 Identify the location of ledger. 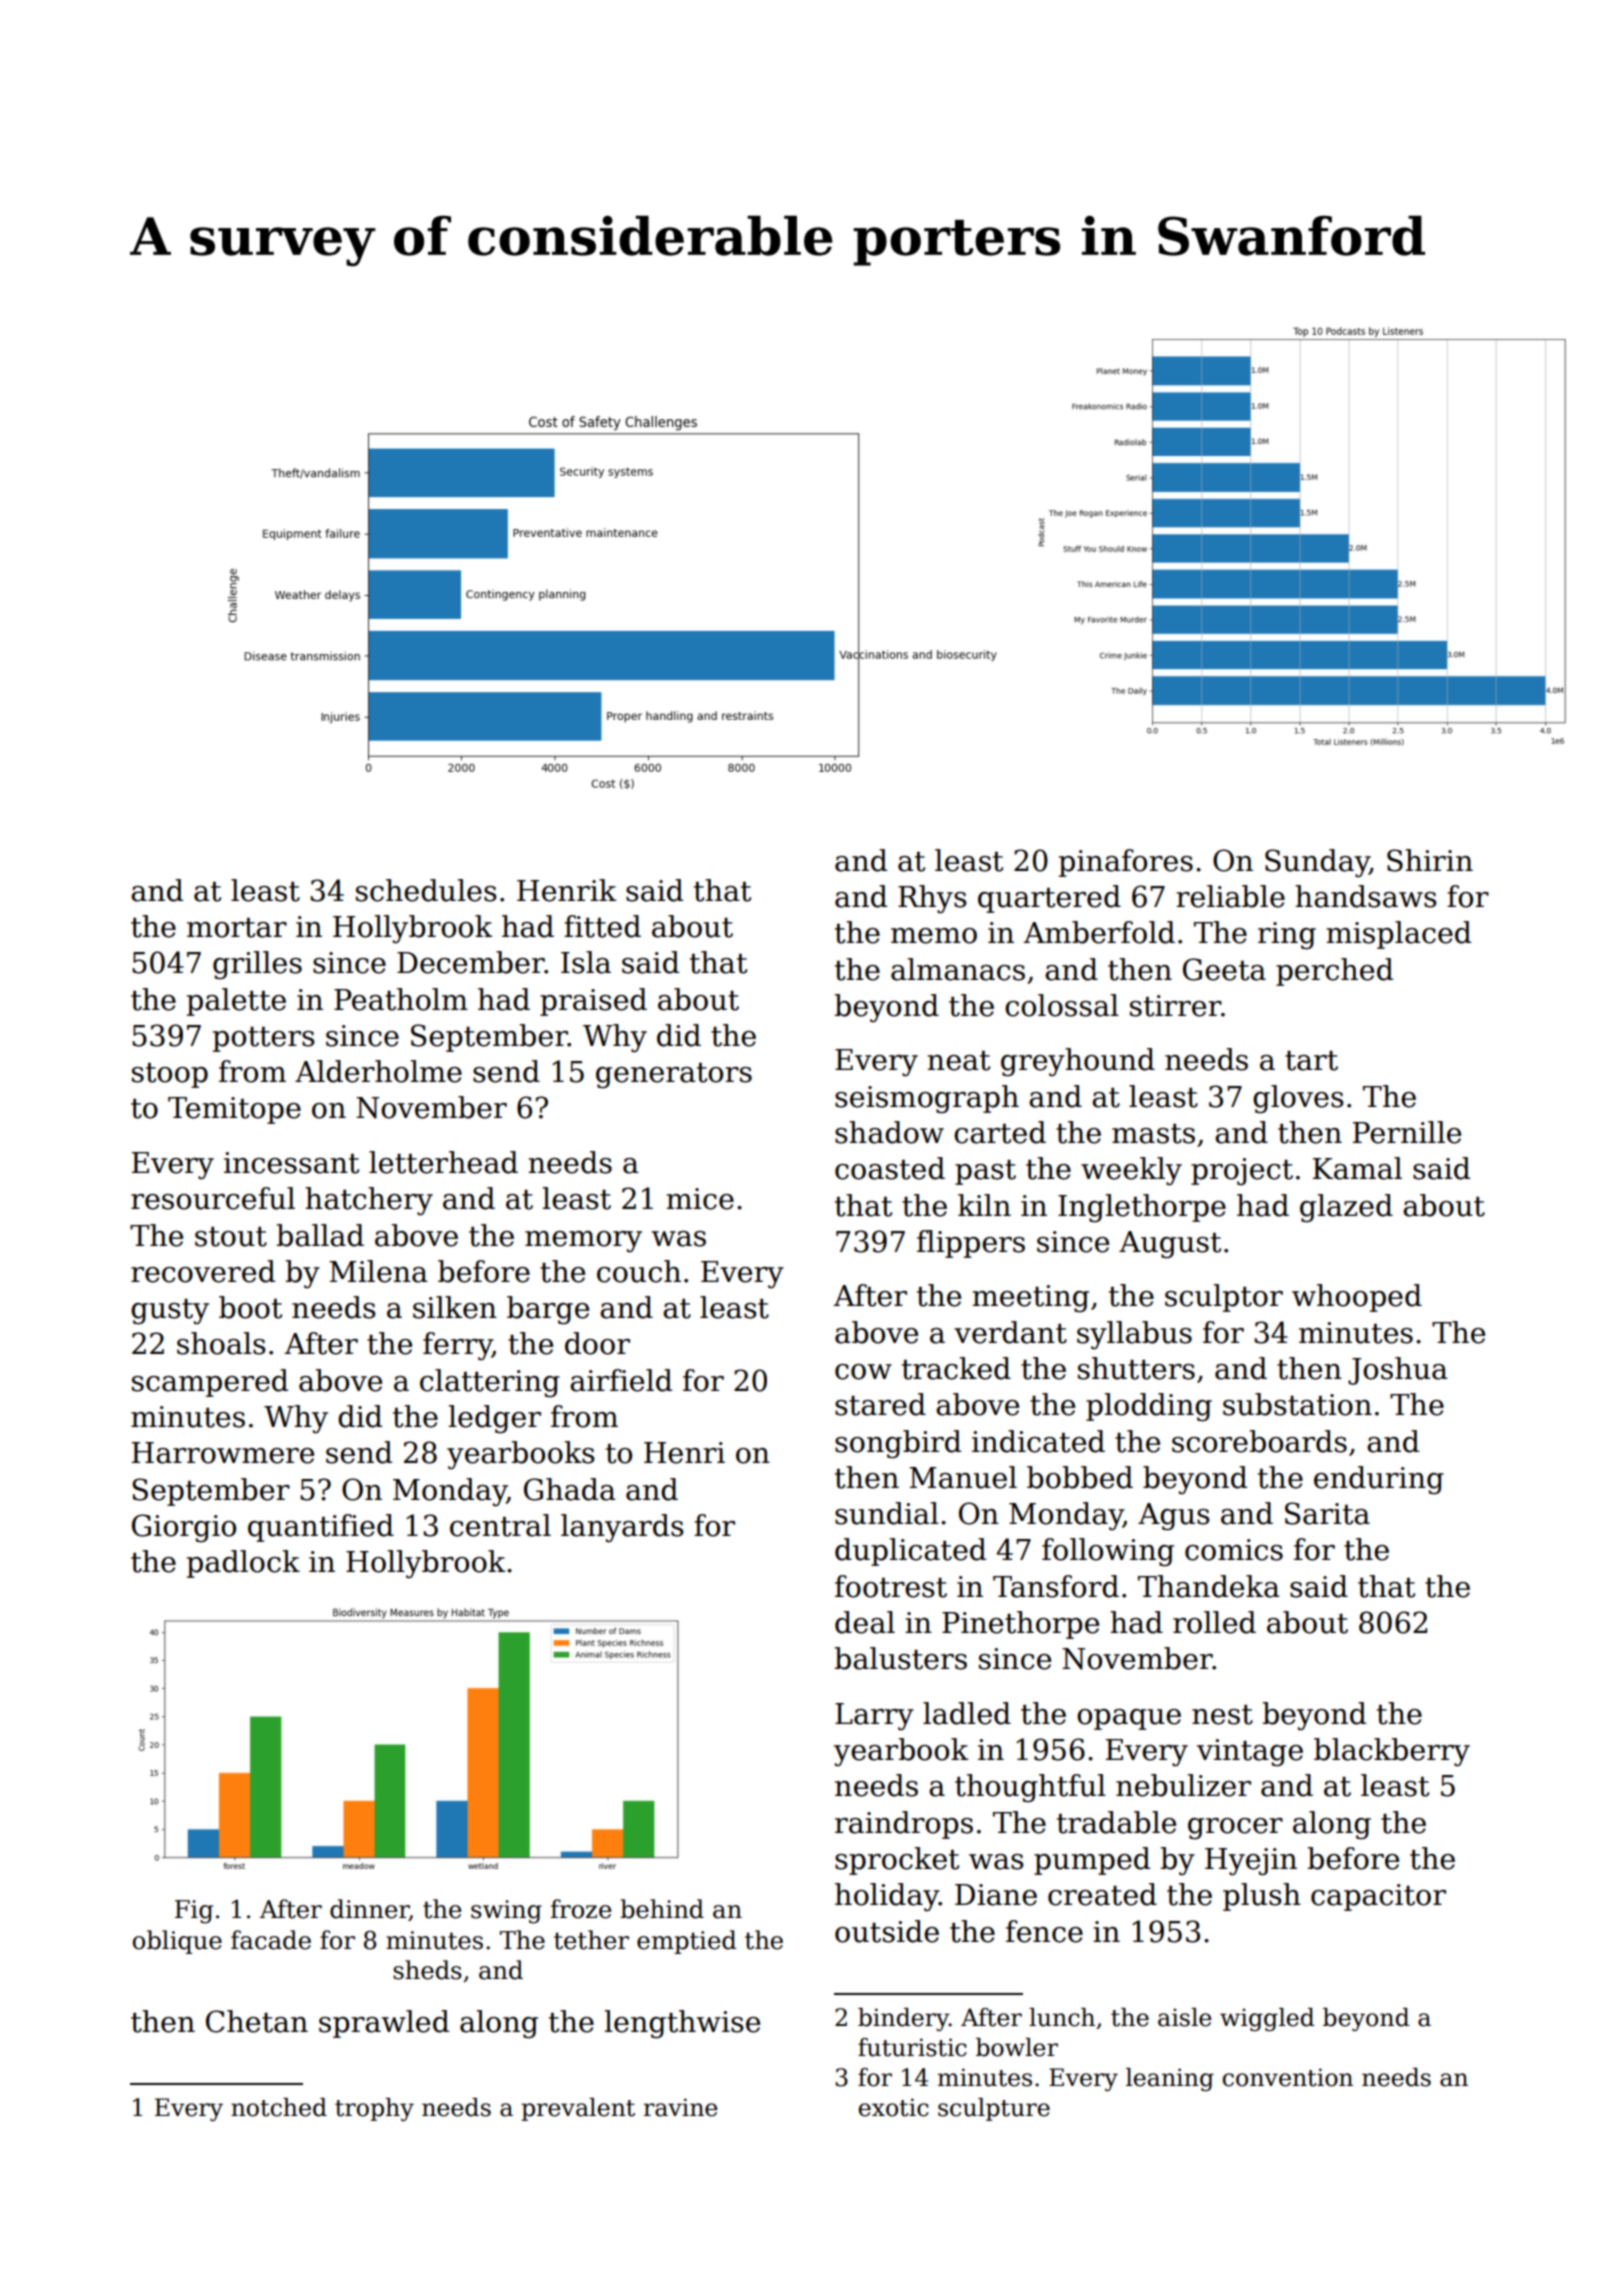
(494, 1419).
